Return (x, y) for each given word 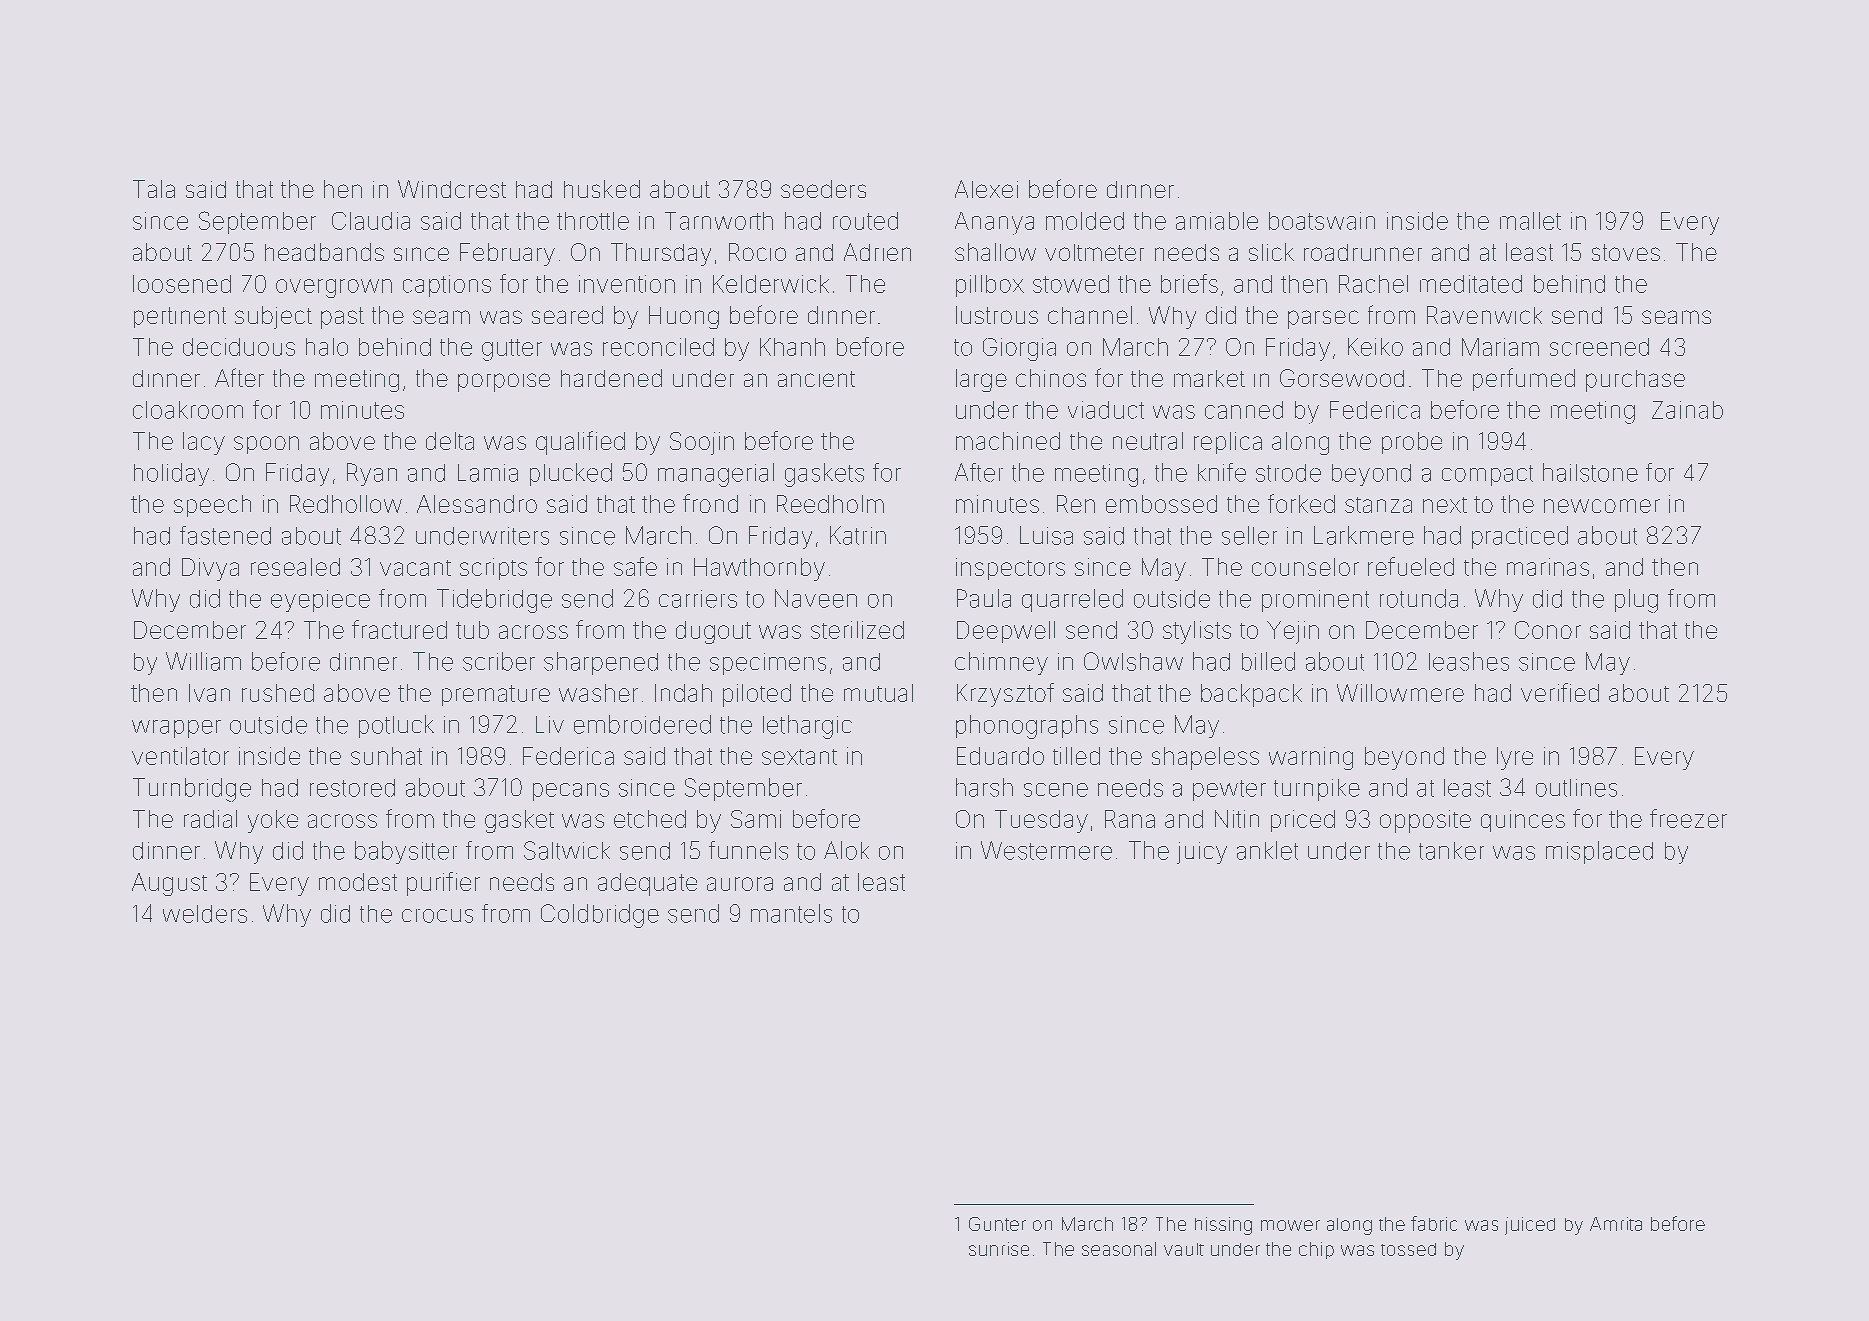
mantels (791, 913)
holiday (171, 474)
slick (1271, 252)
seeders (823, 189)
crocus (437, 916)
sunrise (999, 1249)
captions (447, 286)
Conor (1548, 630)
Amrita (1616, 1224)
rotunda (1419, 598)
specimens (768, 664)
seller (1249, 535)
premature (496, 695)
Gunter (997, 1224)
